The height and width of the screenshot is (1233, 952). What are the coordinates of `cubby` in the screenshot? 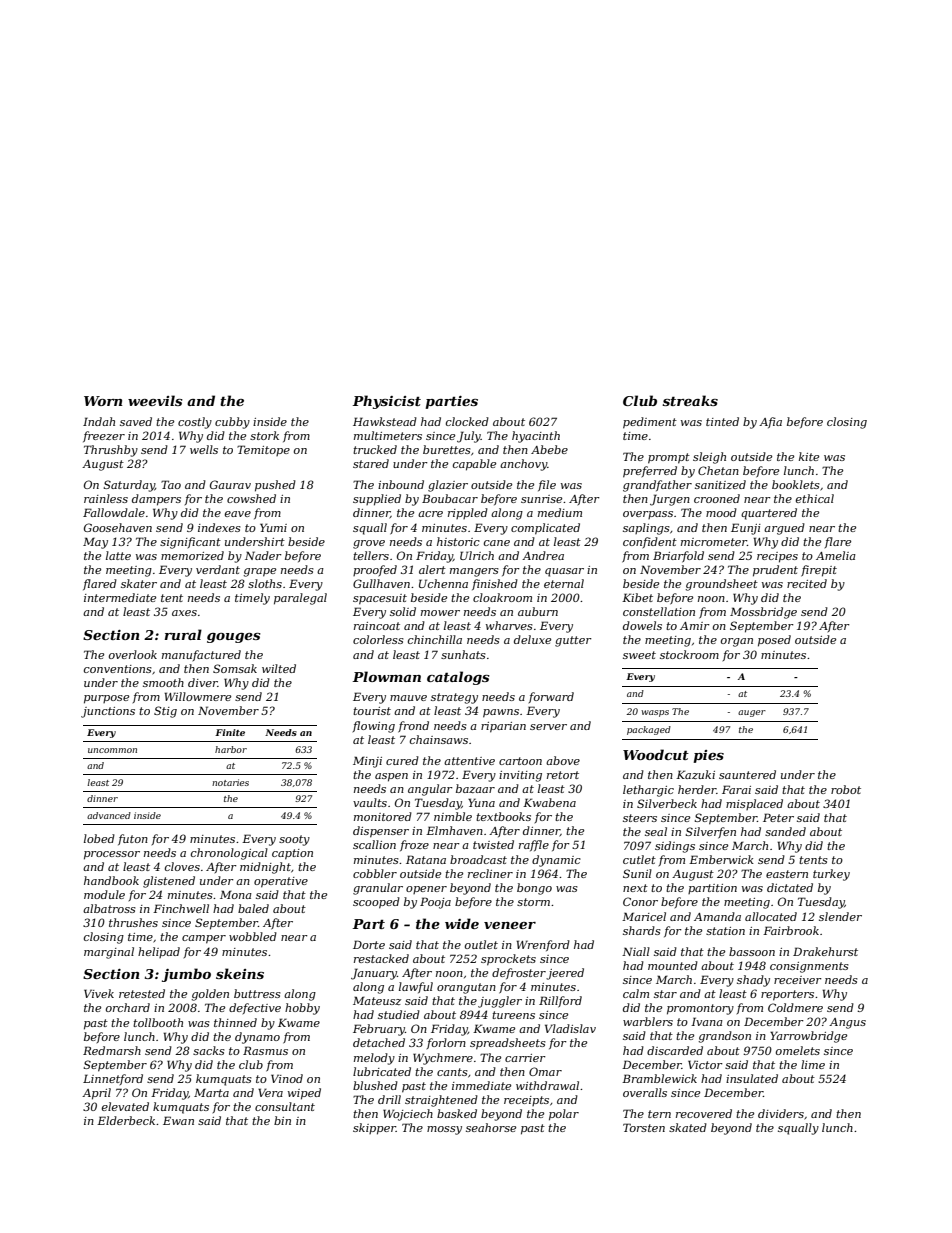 It's located at (232, 423).
